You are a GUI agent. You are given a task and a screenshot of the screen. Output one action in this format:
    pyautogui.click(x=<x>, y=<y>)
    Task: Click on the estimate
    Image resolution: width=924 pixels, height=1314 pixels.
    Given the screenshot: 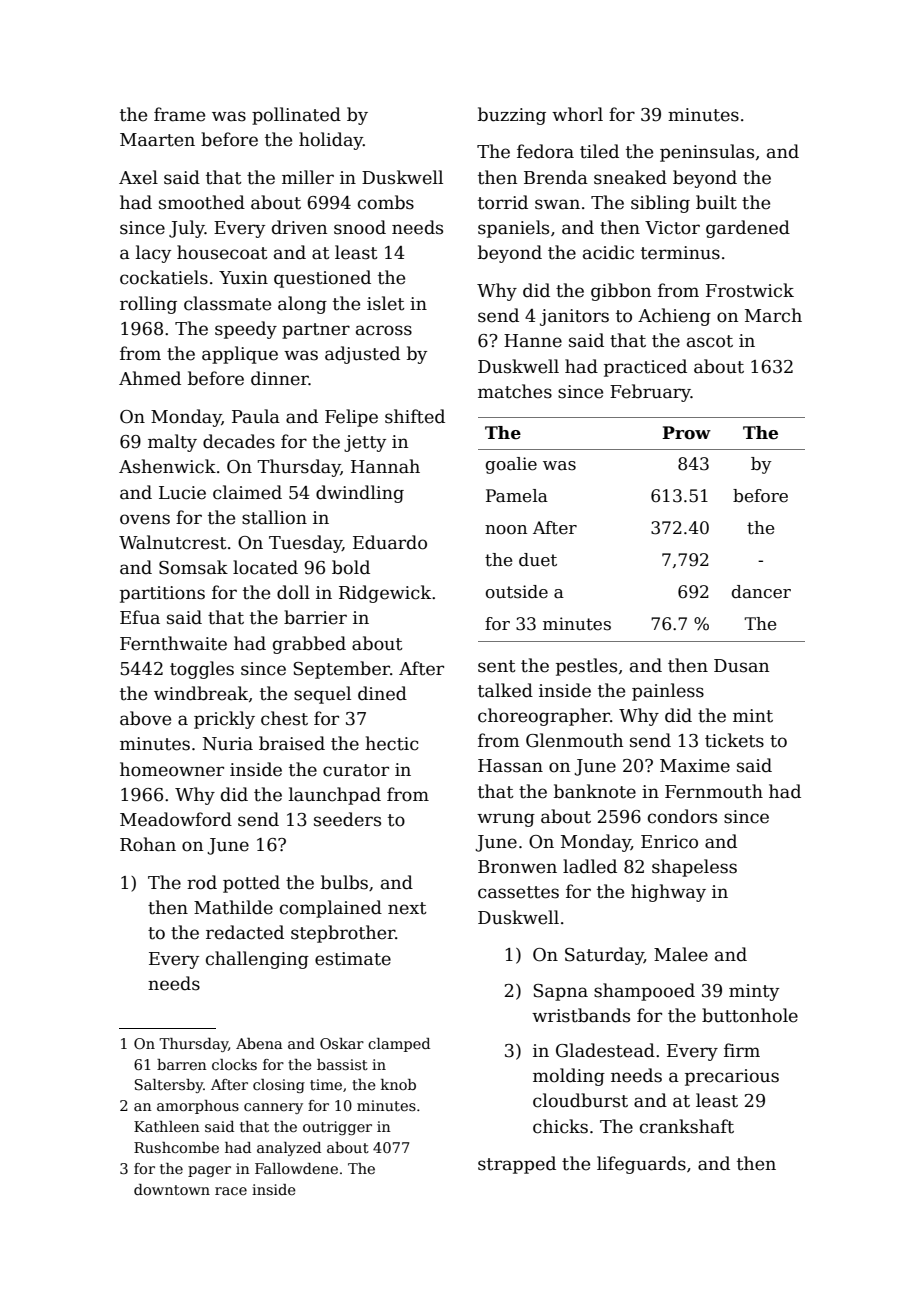 What is the action you would take?
    pyautogui.click(x=353, y=959)
